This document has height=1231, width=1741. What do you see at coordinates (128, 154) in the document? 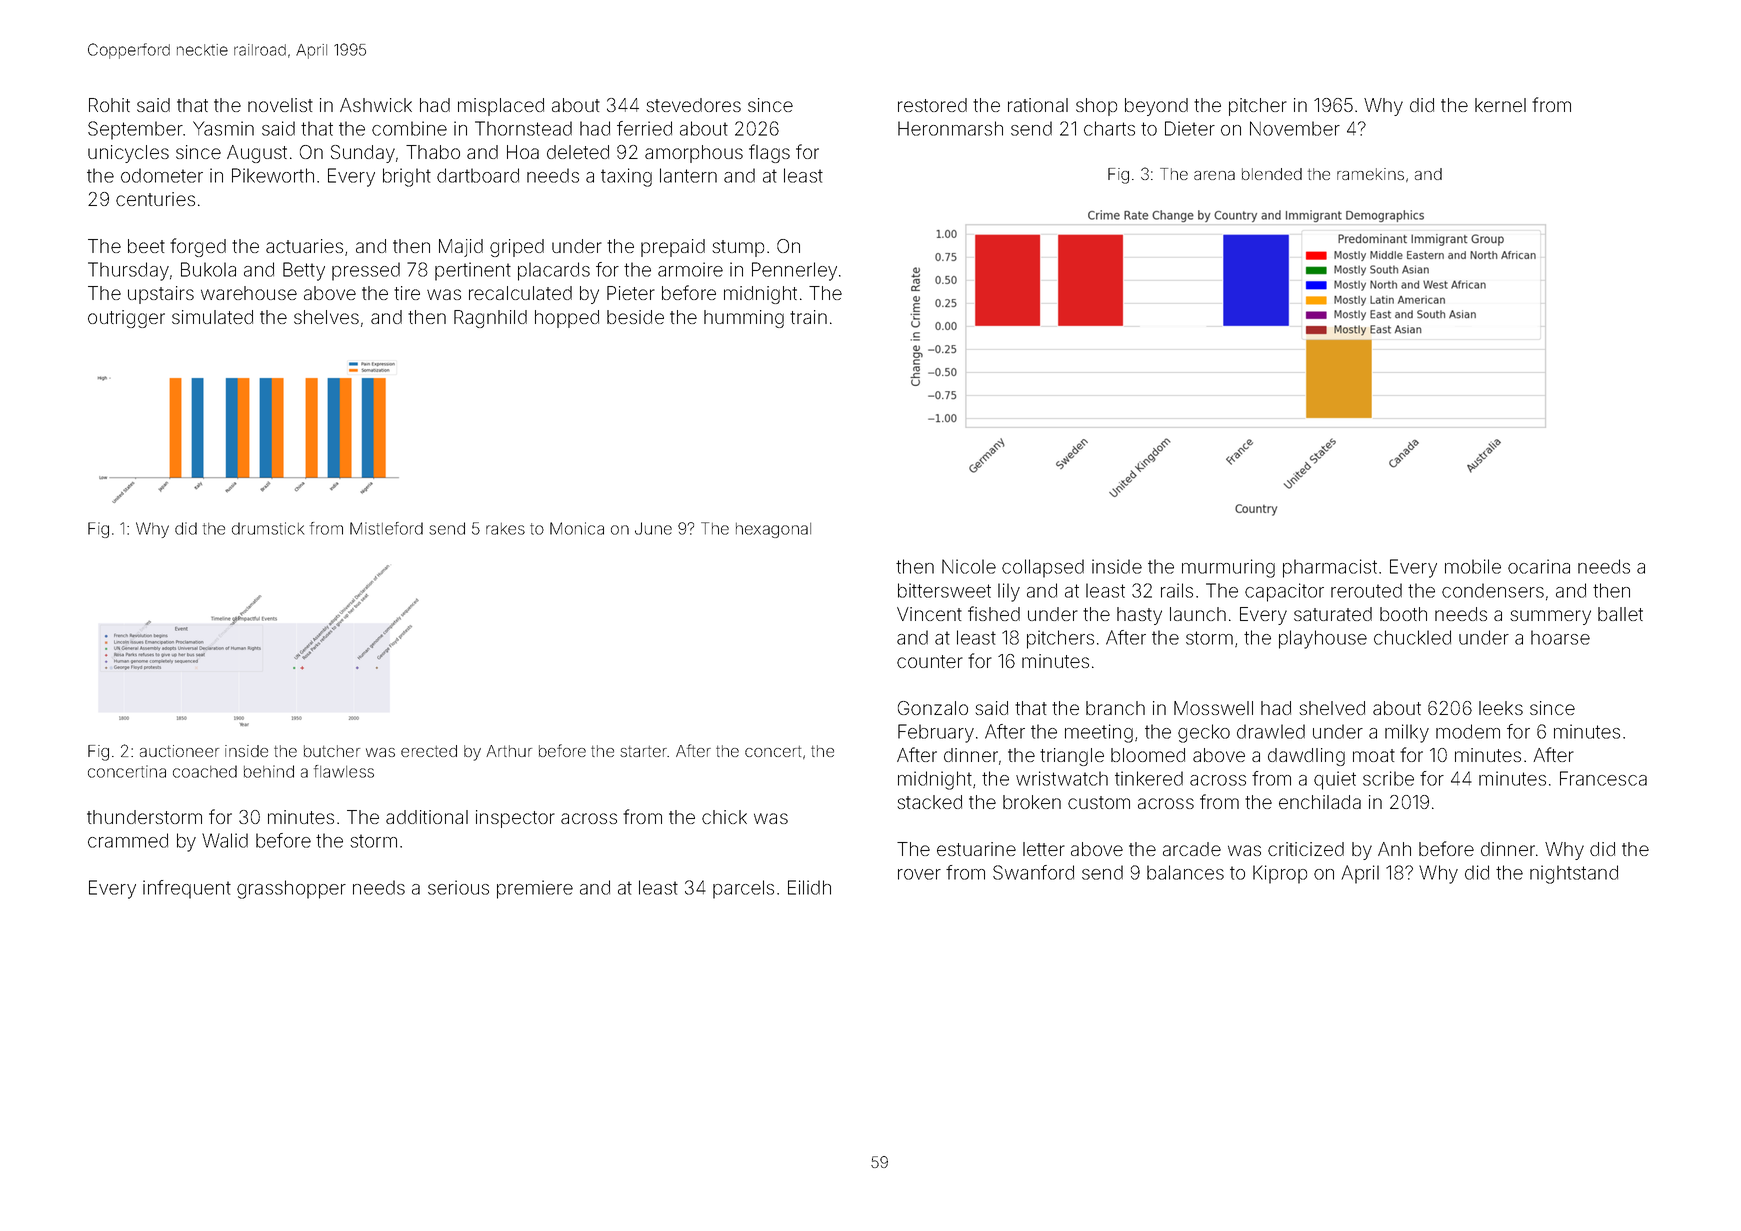
I see `unicycles` at bounding box center [128, 154].
